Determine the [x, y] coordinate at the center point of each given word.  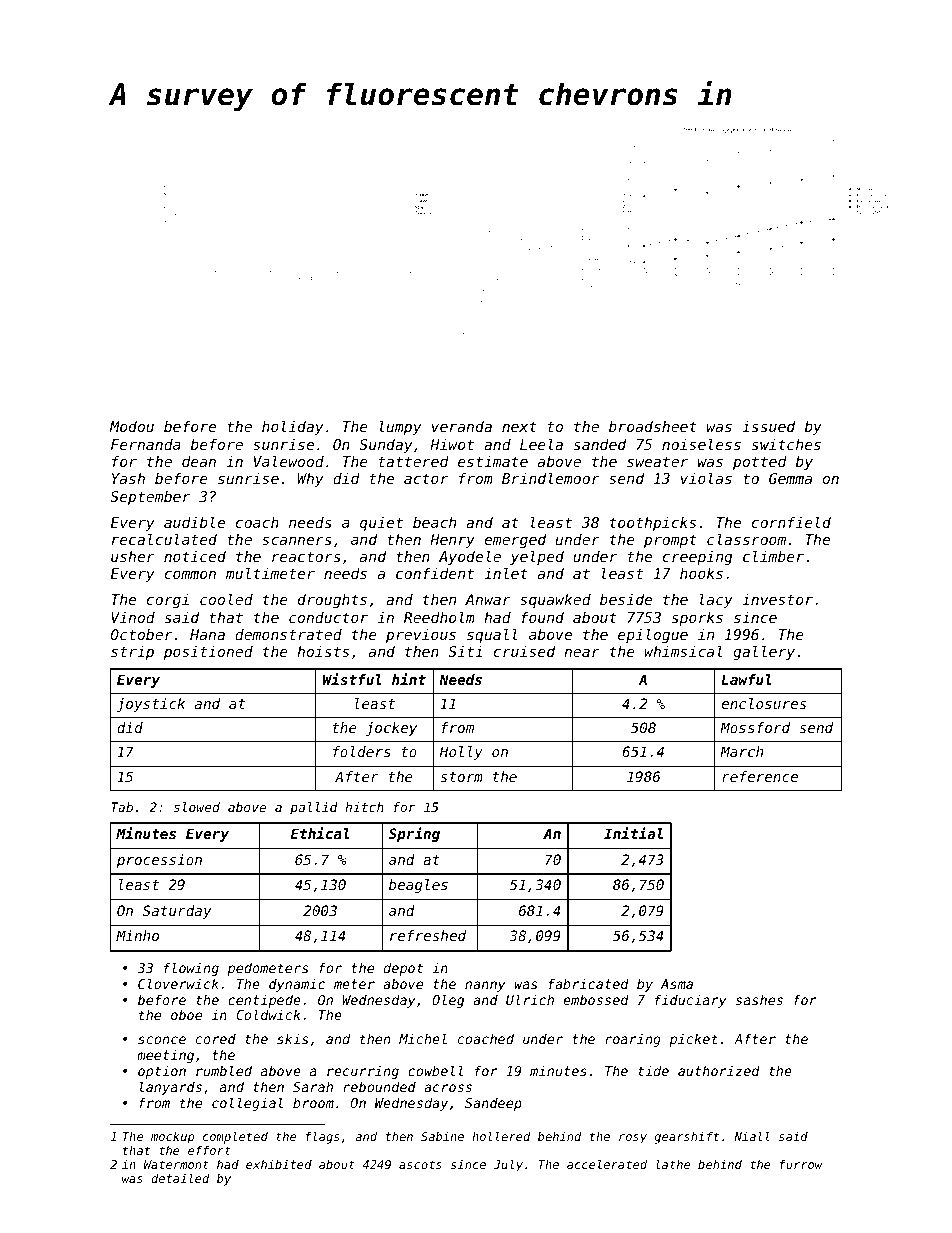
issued [768, 426]
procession [159, 861]
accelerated [607, 1164]
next [519, 426]
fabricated [589, 983]
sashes [759, 999]
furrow [801, 1164]
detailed [181, 1178]
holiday [292, 427]
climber [773, 556]
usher [133, 556]
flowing [191, 969]
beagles [418, 886]
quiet [381, 524]
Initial [633, 833]
